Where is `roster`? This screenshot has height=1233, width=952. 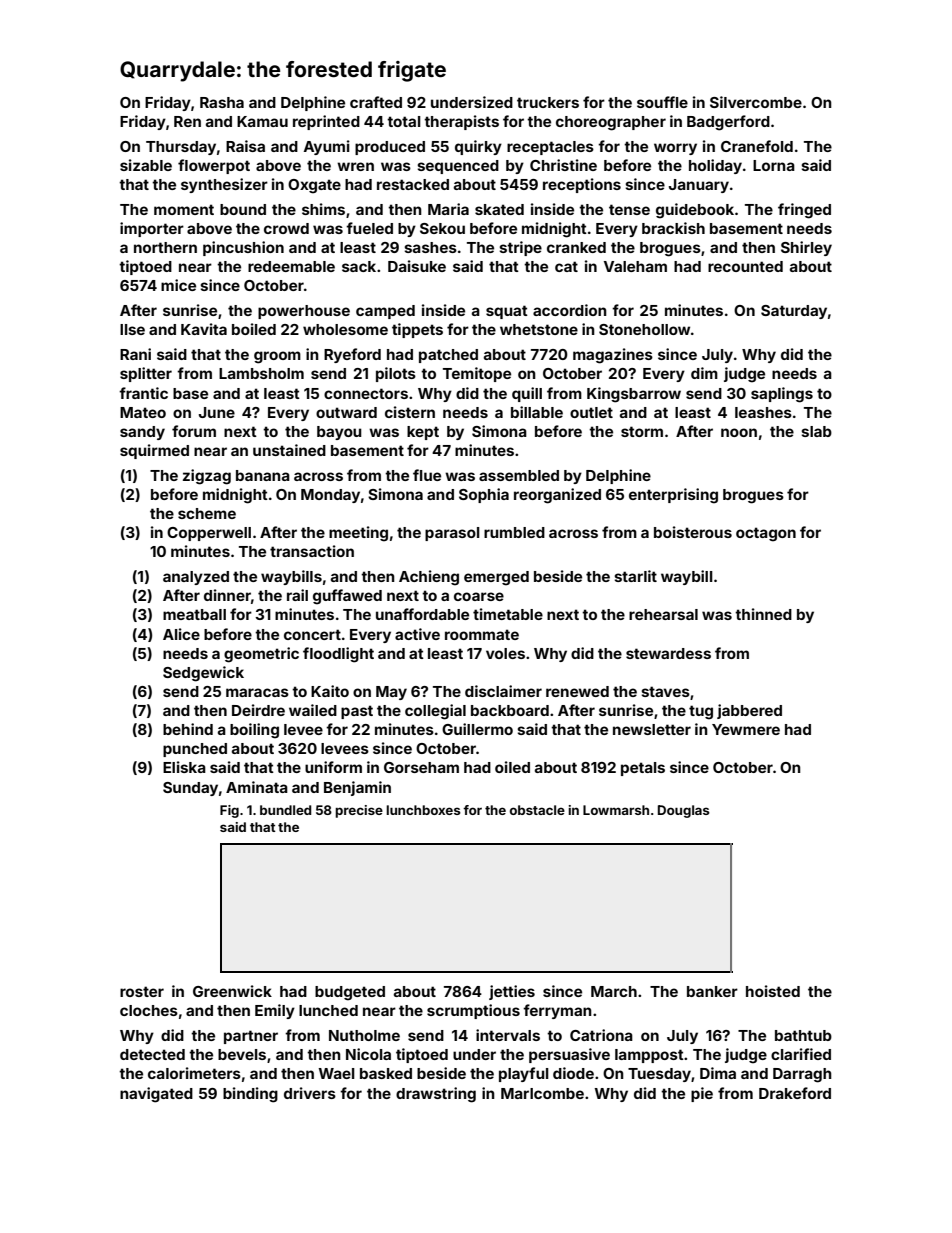 roster is located at coordinates (142, 991).
